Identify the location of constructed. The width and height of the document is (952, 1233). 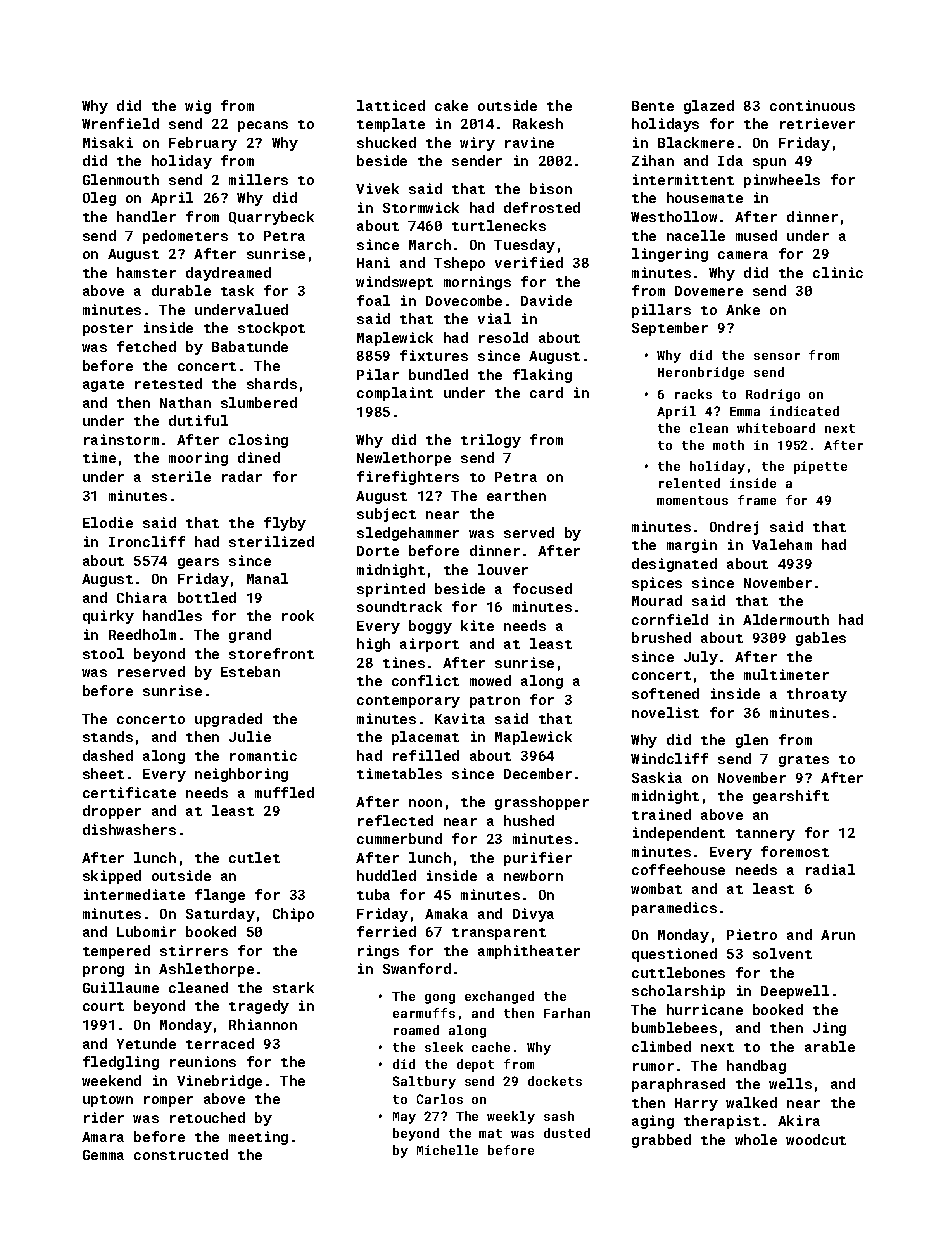
(181, 1154).
